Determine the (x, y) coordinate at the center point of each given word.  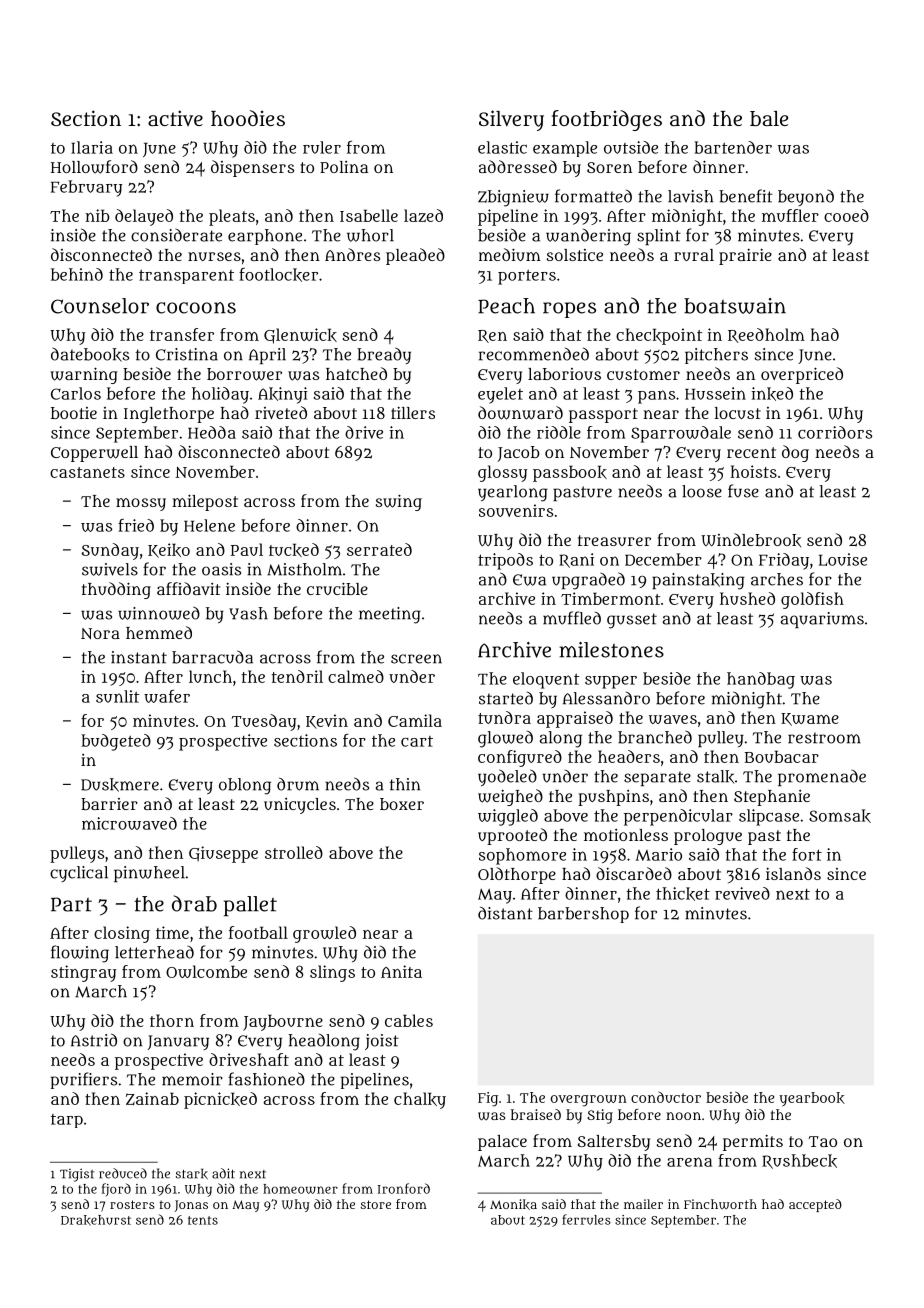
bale (769, 118)
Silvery (511, 120)
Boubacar (782, 756)
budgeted (116, 742)
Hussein (715, 393)
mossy (141, 504)
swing (398, 502)
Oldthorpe (517, 875)
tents (203, 1220)
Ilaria (92, 147)
